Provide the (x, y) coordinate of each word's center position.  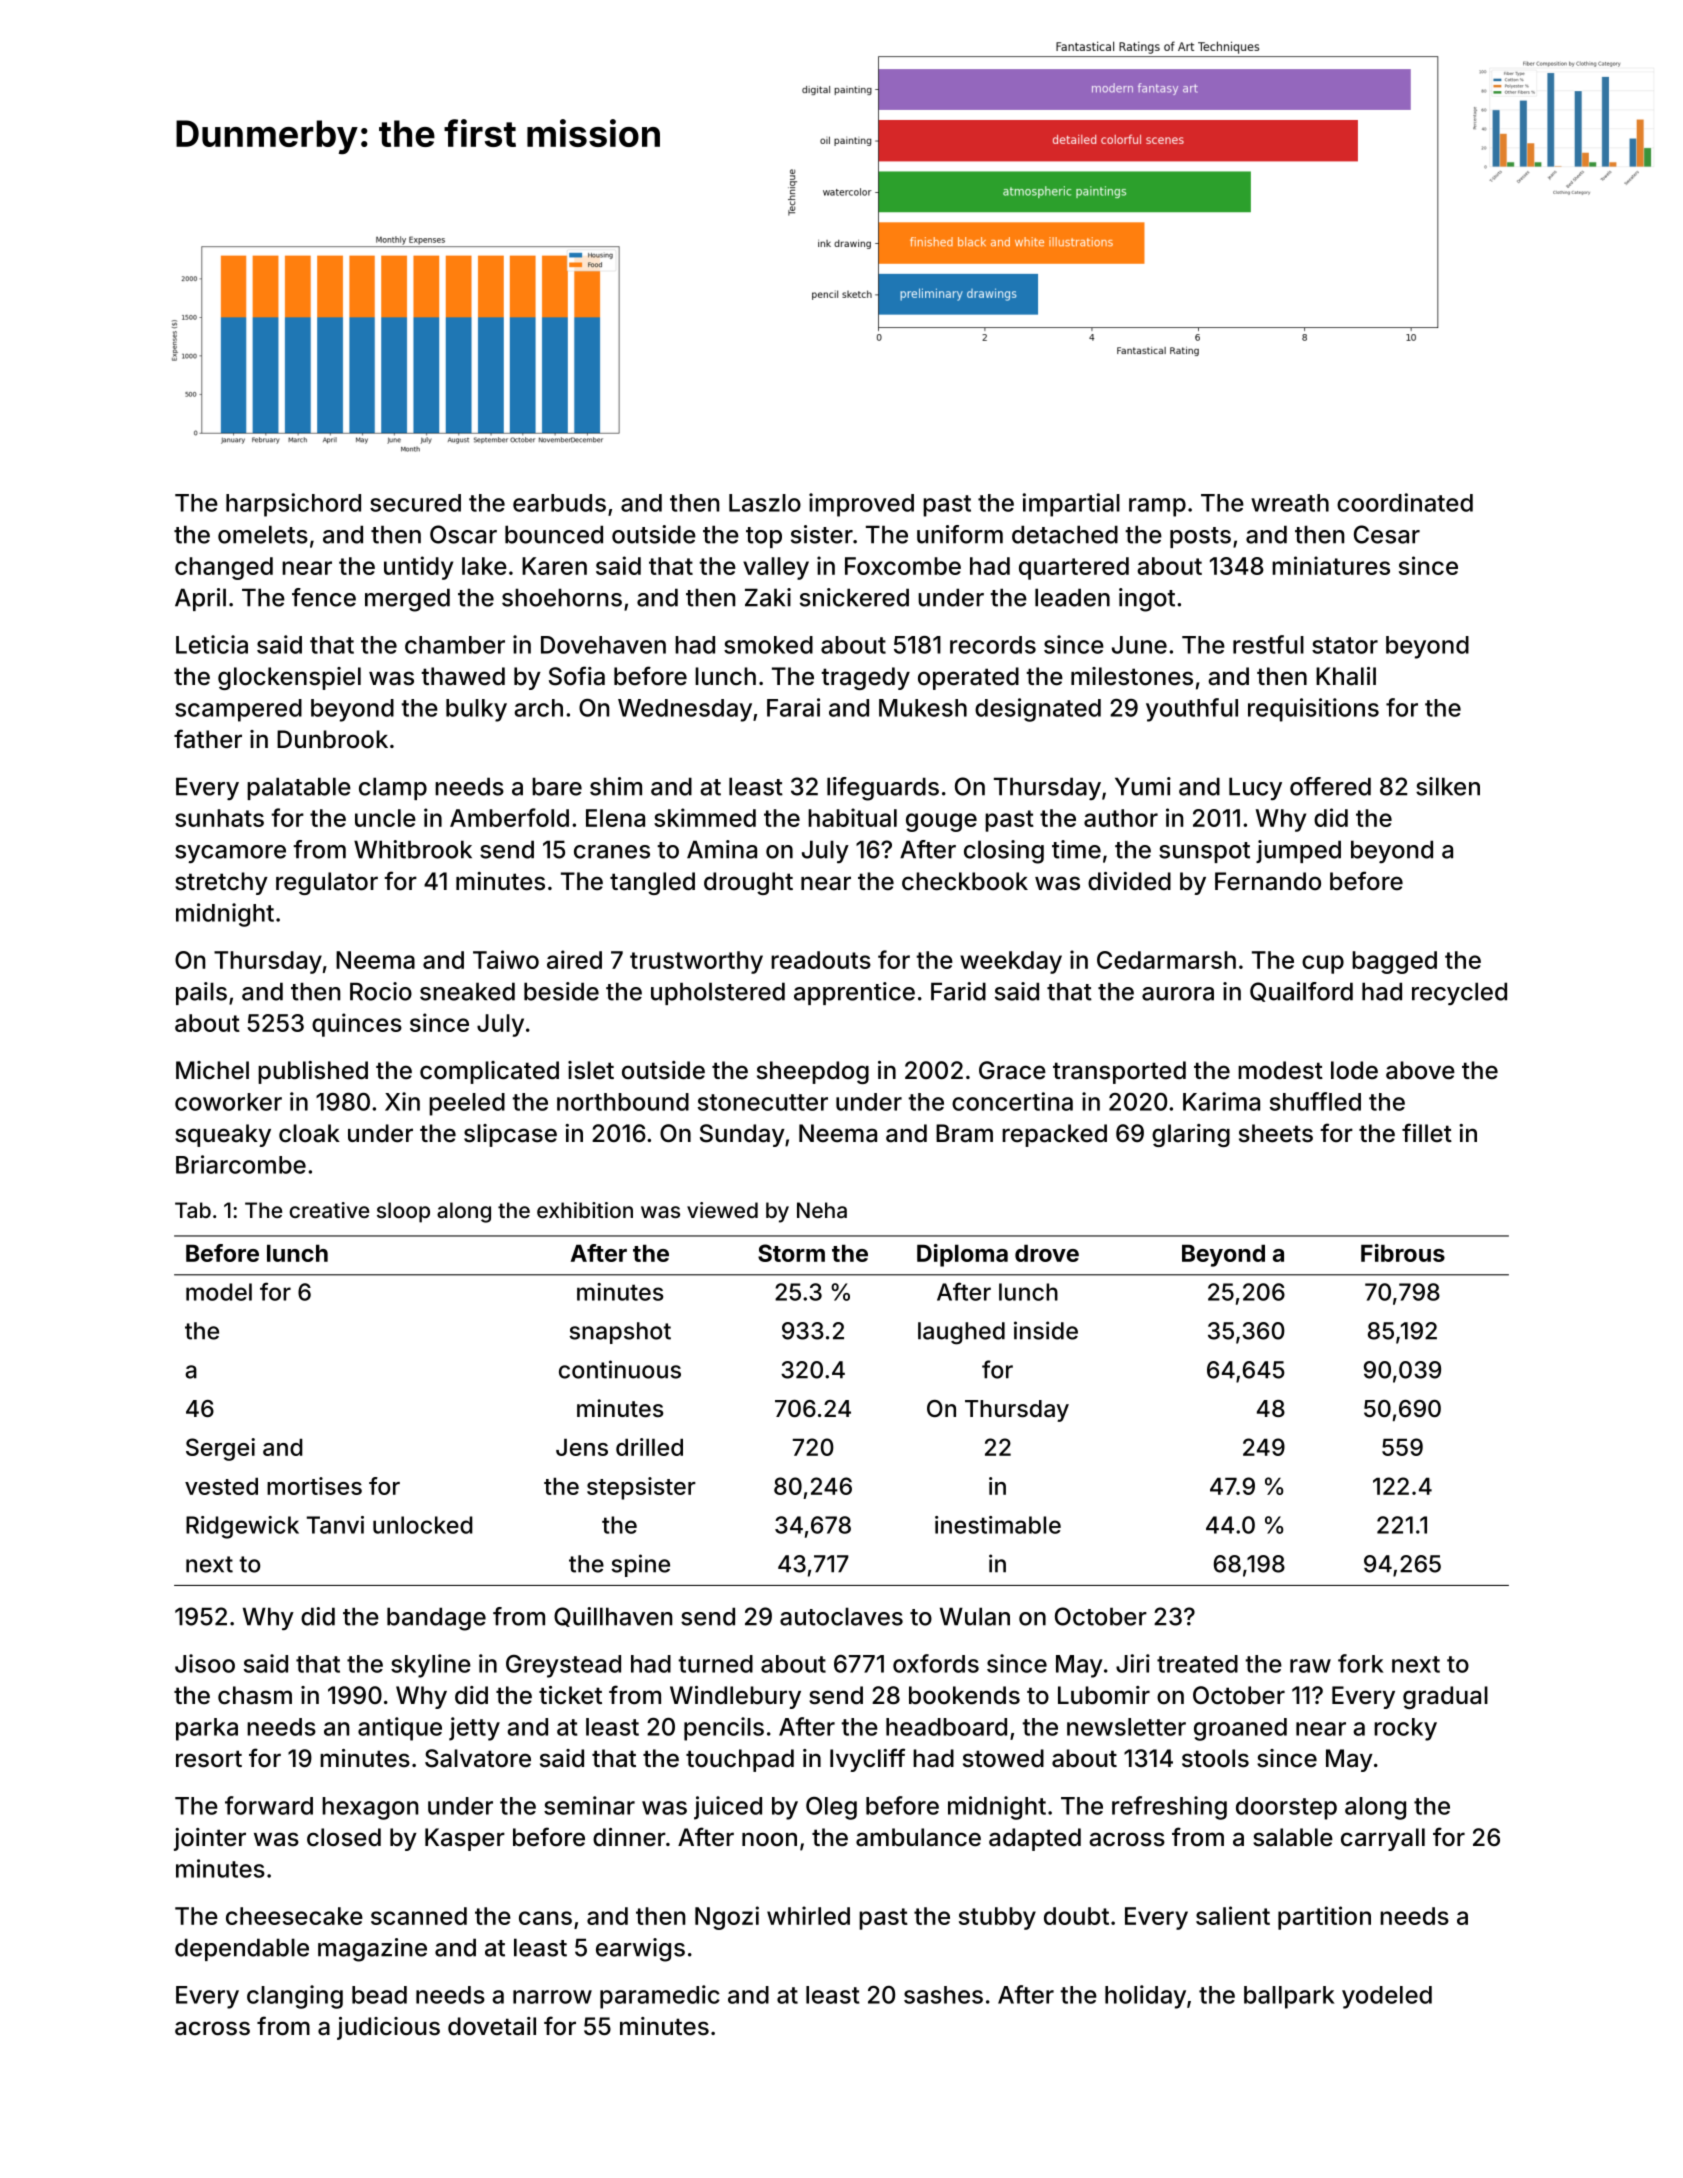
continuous (620, 1369)
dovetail (492, 2026)
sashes (943, 1995)
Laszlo (765, 503)
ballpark (1289, 1997)
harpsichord (293, 505)
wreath (1290, 503)
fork (1361, 1663)
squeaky (223, 1135)
